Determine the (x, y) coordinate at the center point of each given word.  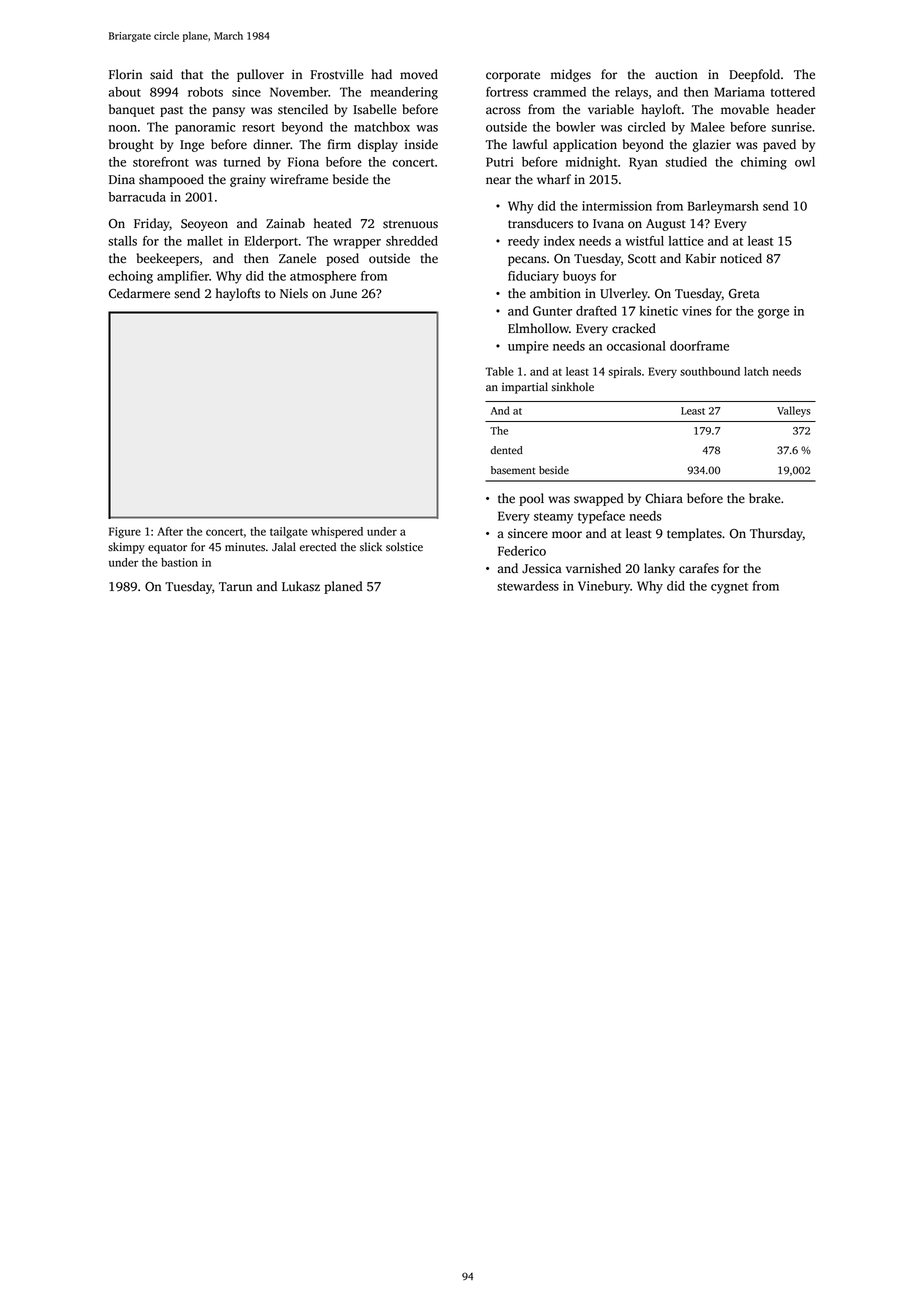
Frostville (336, 74)
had (381, 74)
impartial (525, 388)
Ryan (643, 163)
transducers (540, 223)
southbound (710, 371)
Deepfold (754, 75)
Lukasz (301, 586)
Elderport (271, 242)
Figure (125, 532)
